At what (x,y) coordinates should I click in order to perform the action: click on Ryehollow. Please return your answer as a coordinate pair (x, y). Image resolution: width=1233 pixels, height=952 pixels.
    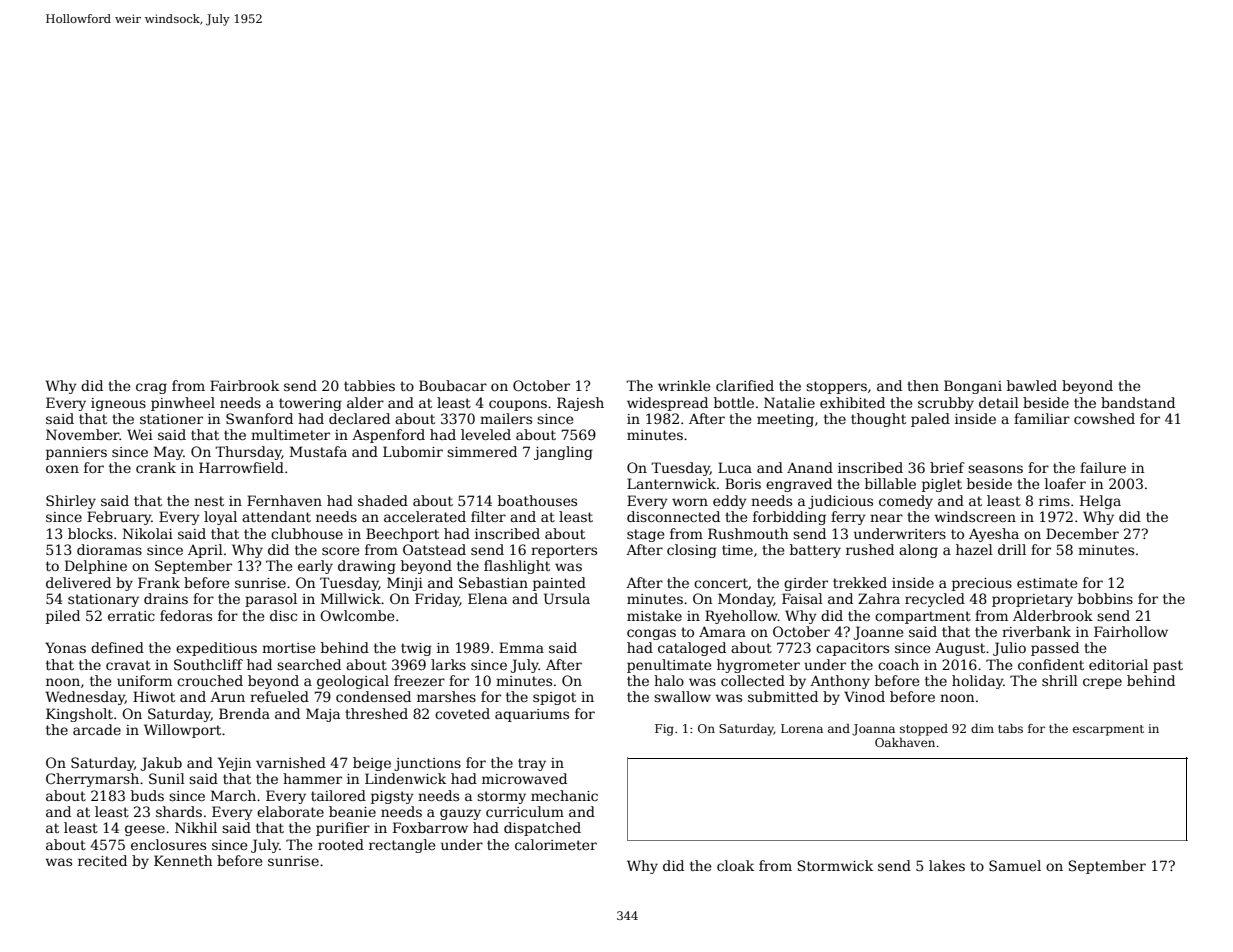
    Looking at the image, I should click on (741, 617).
